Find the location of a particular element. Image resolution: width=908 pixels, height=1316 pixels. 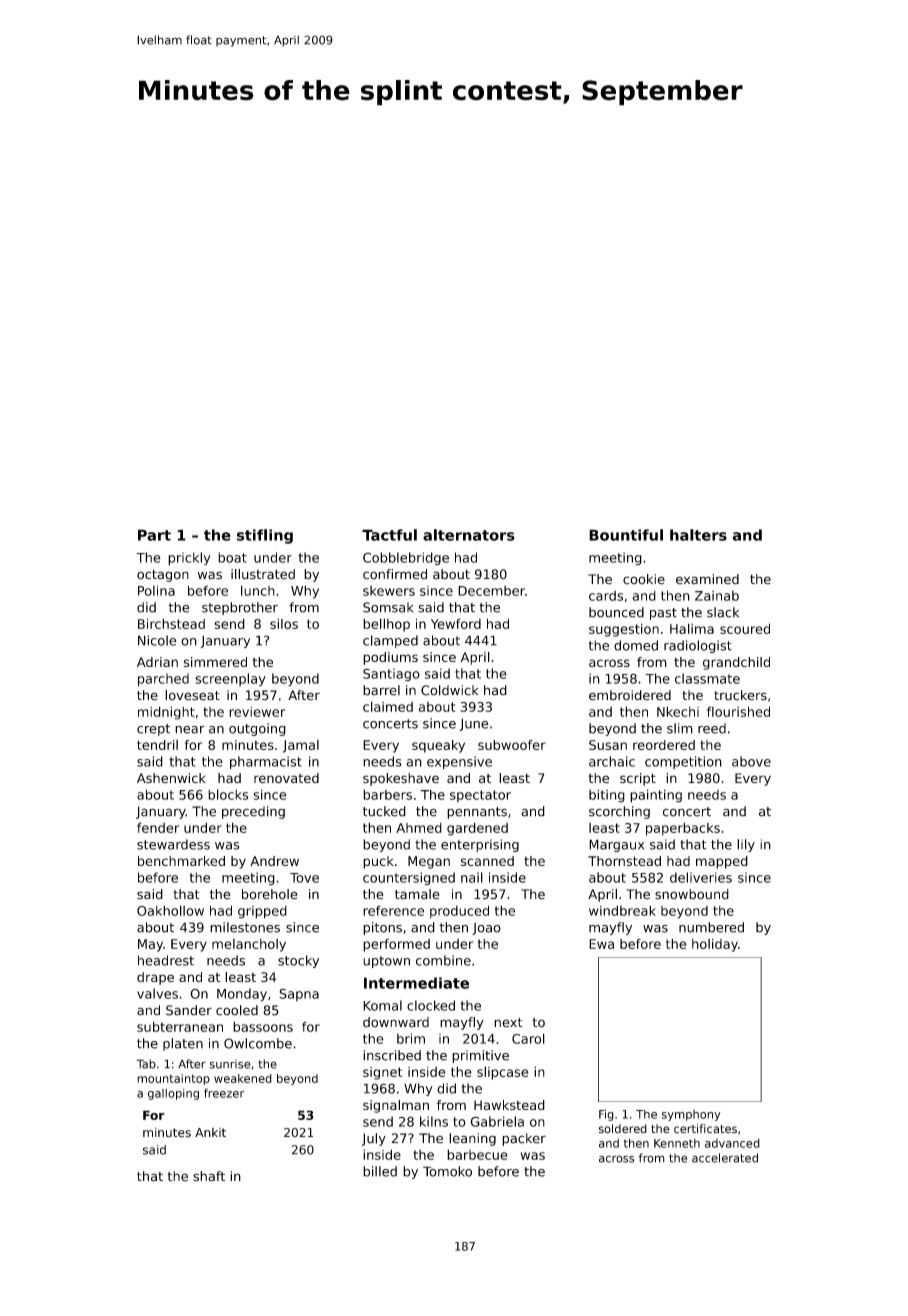

uptown is located at coordinates (386, 962).
